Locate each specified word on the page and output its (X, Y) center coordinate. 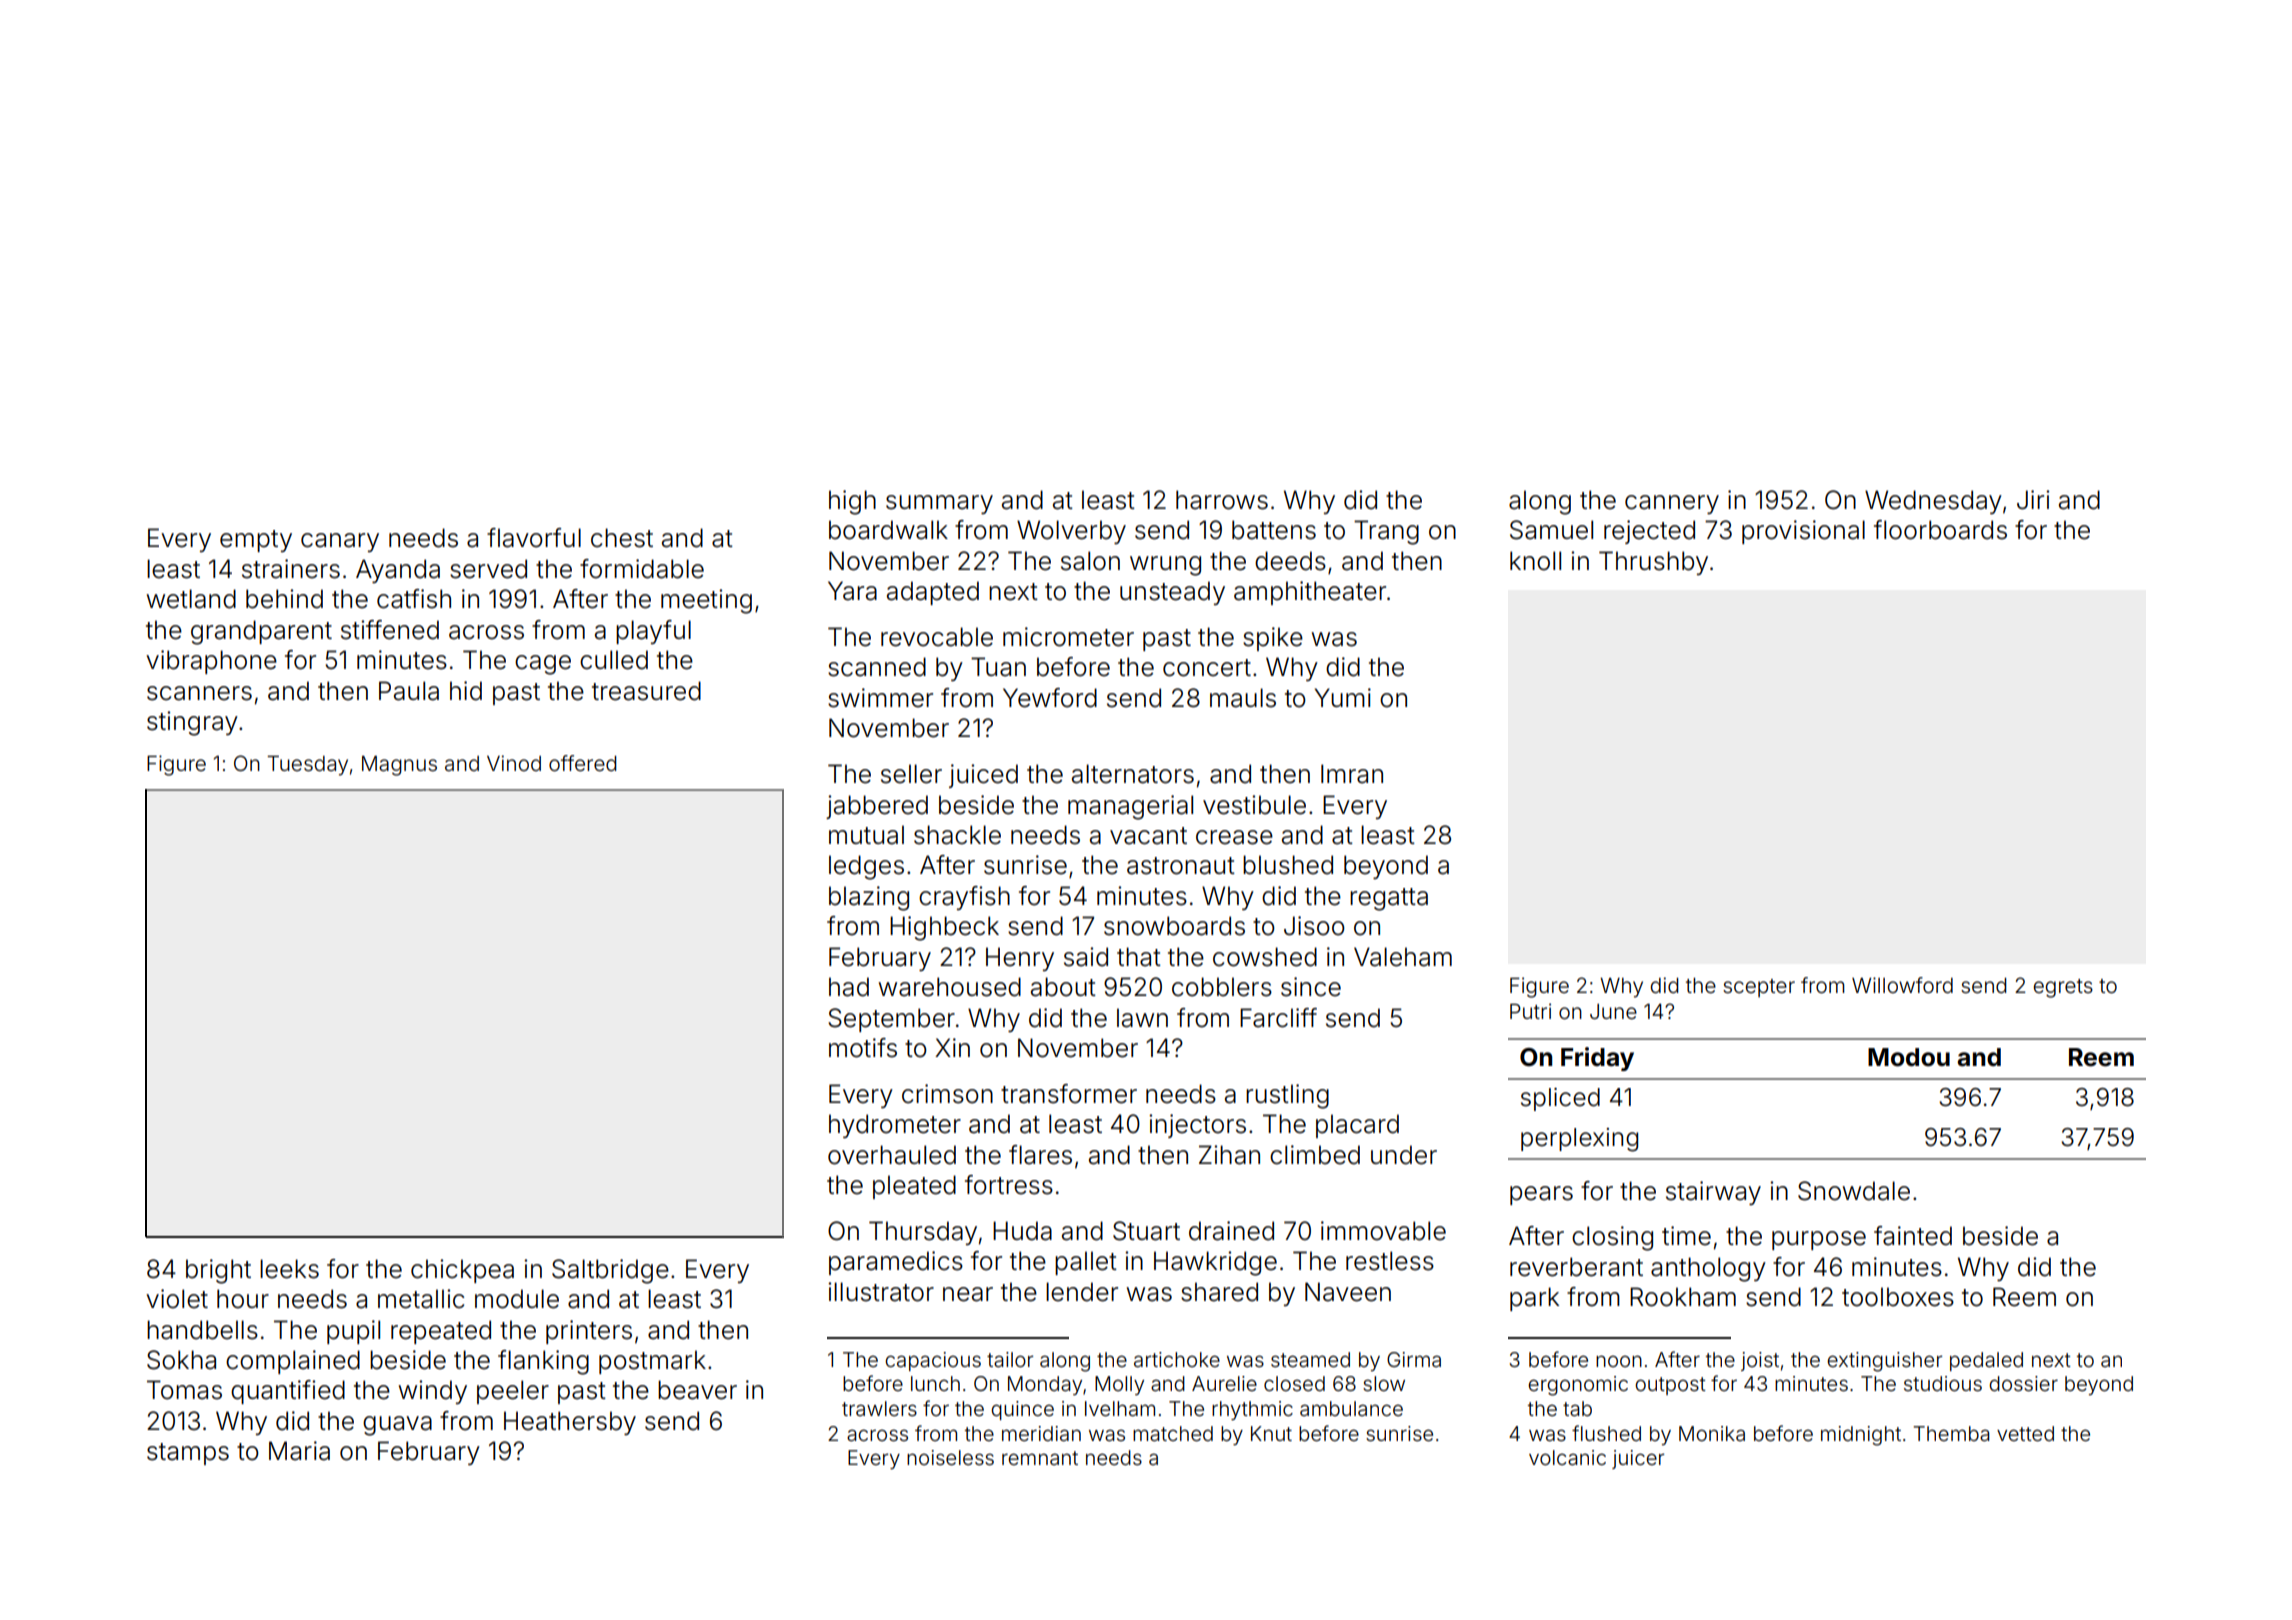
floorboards (1940, 530)
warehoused (949, 987)
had (849, 987)
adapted (933, 593)
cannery (1672, 504)
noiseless (950, 1457)
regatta (1389, 899)
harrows (1222, 500)
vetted (2025, 1433)
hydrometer (895, 1126)
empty (256, 541)
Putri (1530, 1011)
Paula (409, 691)
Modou (1909, 1057)
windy (432, 1392)
